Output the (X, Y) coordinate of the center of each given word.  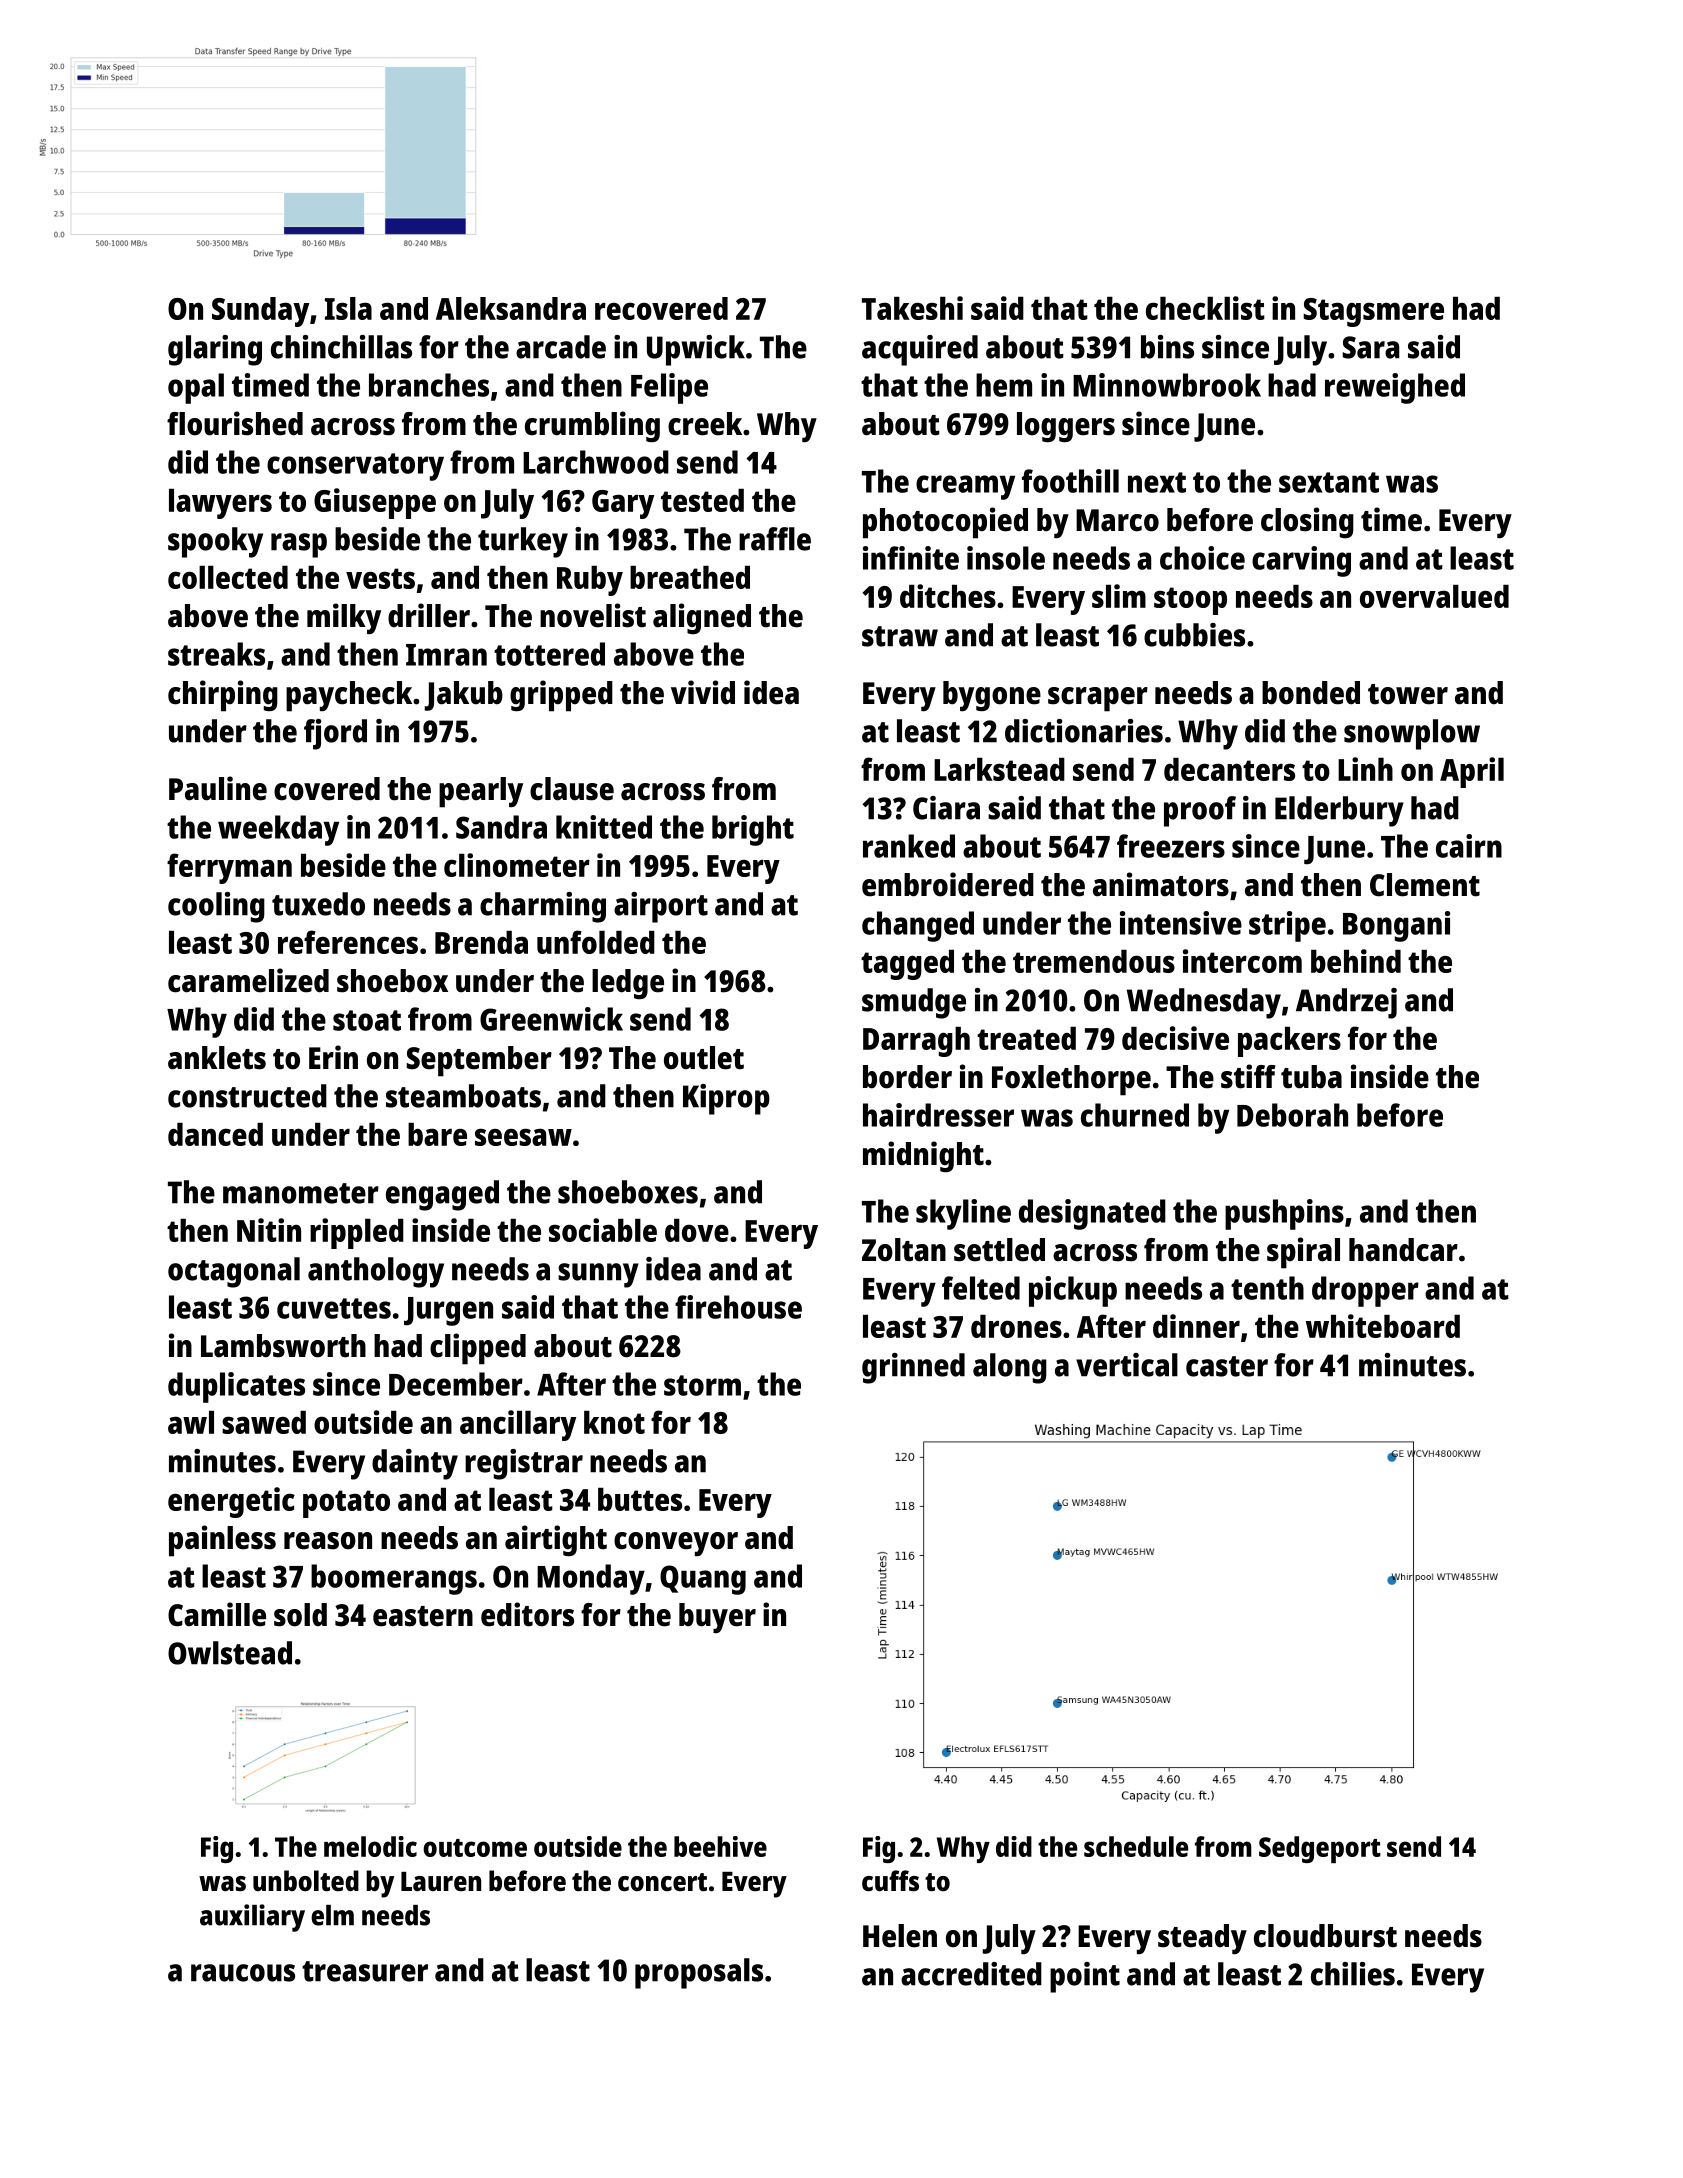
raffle (775, 539)
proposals (699, 1973)
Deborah (1292, 1115)
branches (429, 385)
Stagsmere (1373, 312)
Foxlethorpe (1071, 1080)
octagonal (234, 1272)
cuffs (890, 1880)
